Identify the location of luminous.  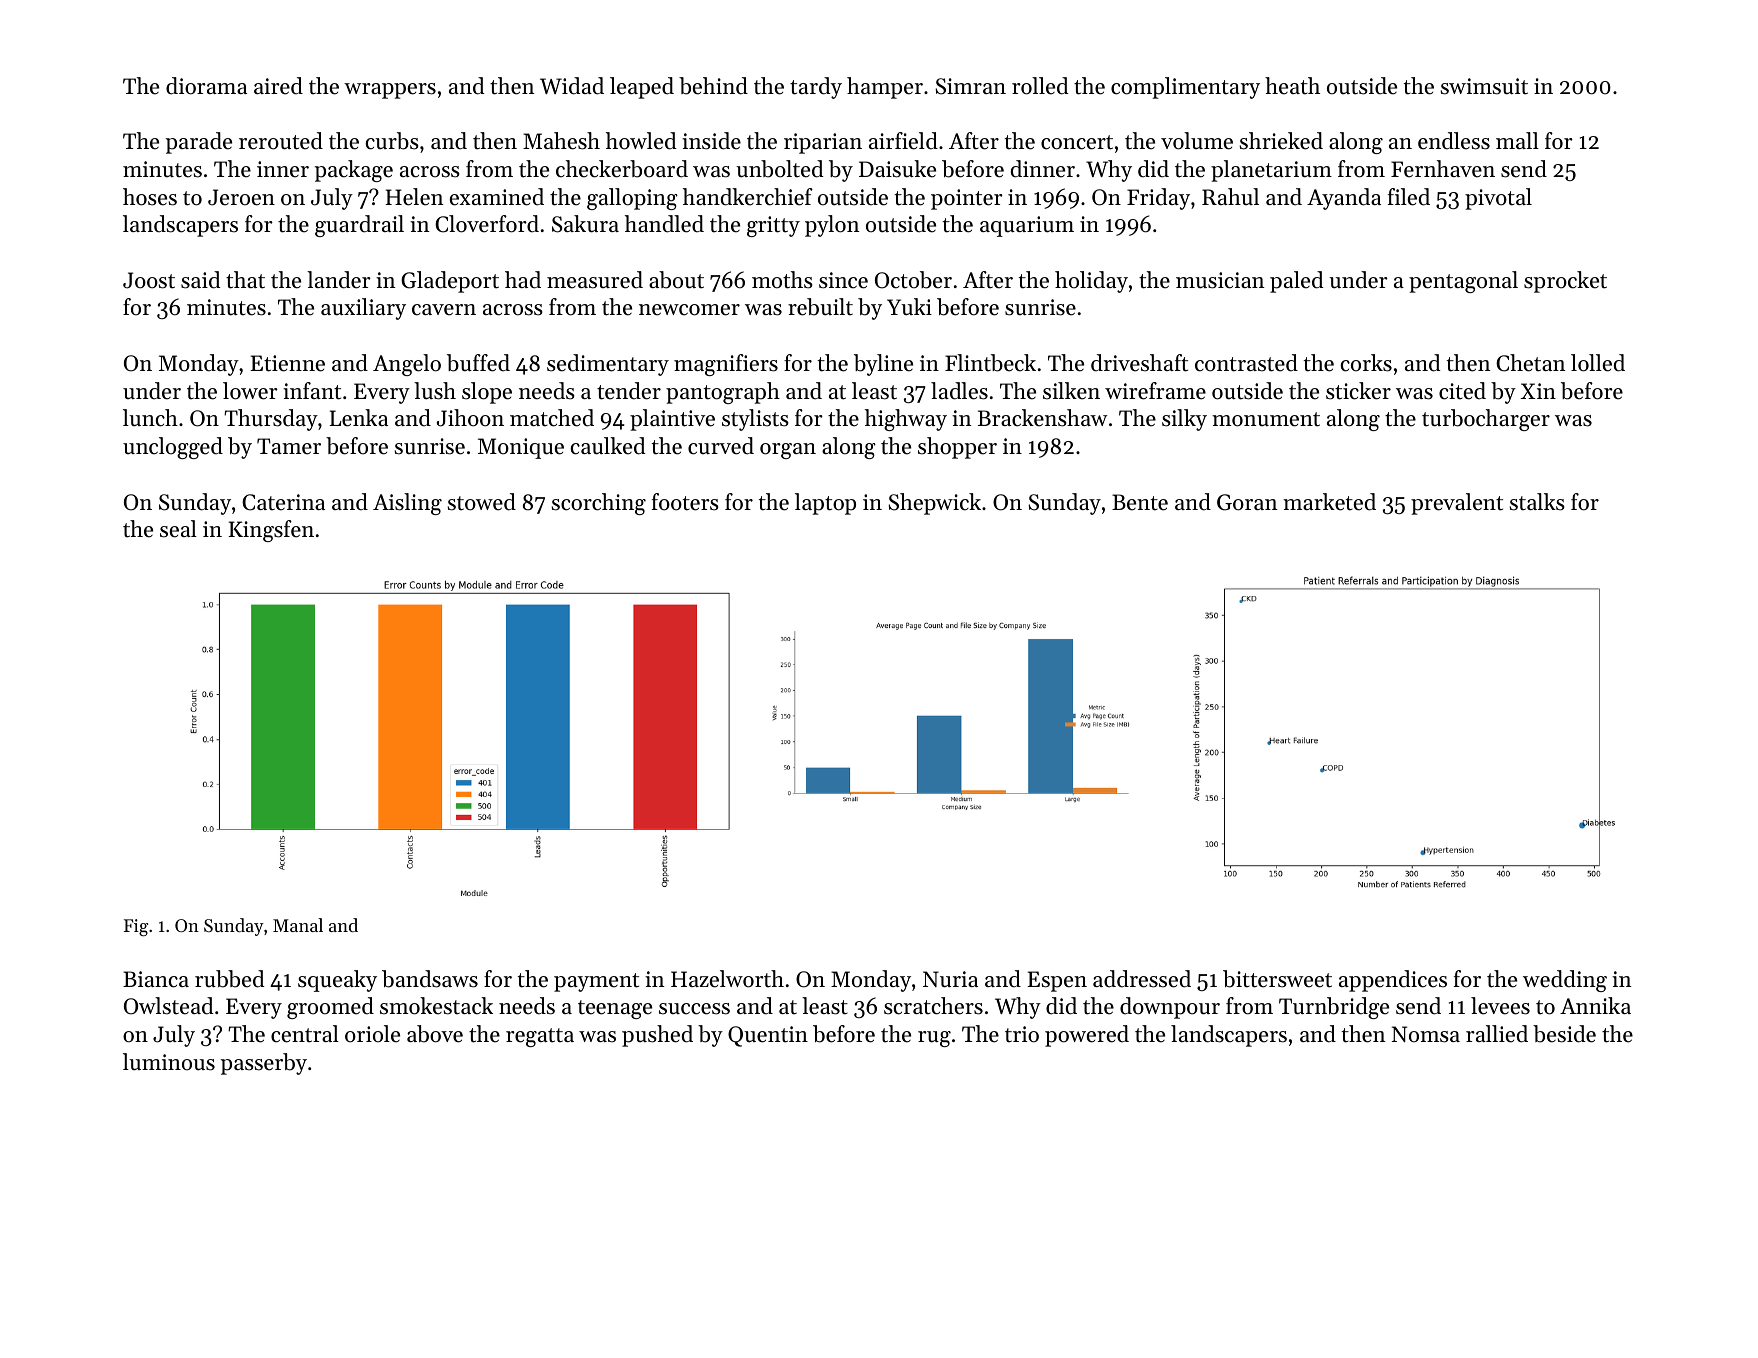
(169, 1062).
